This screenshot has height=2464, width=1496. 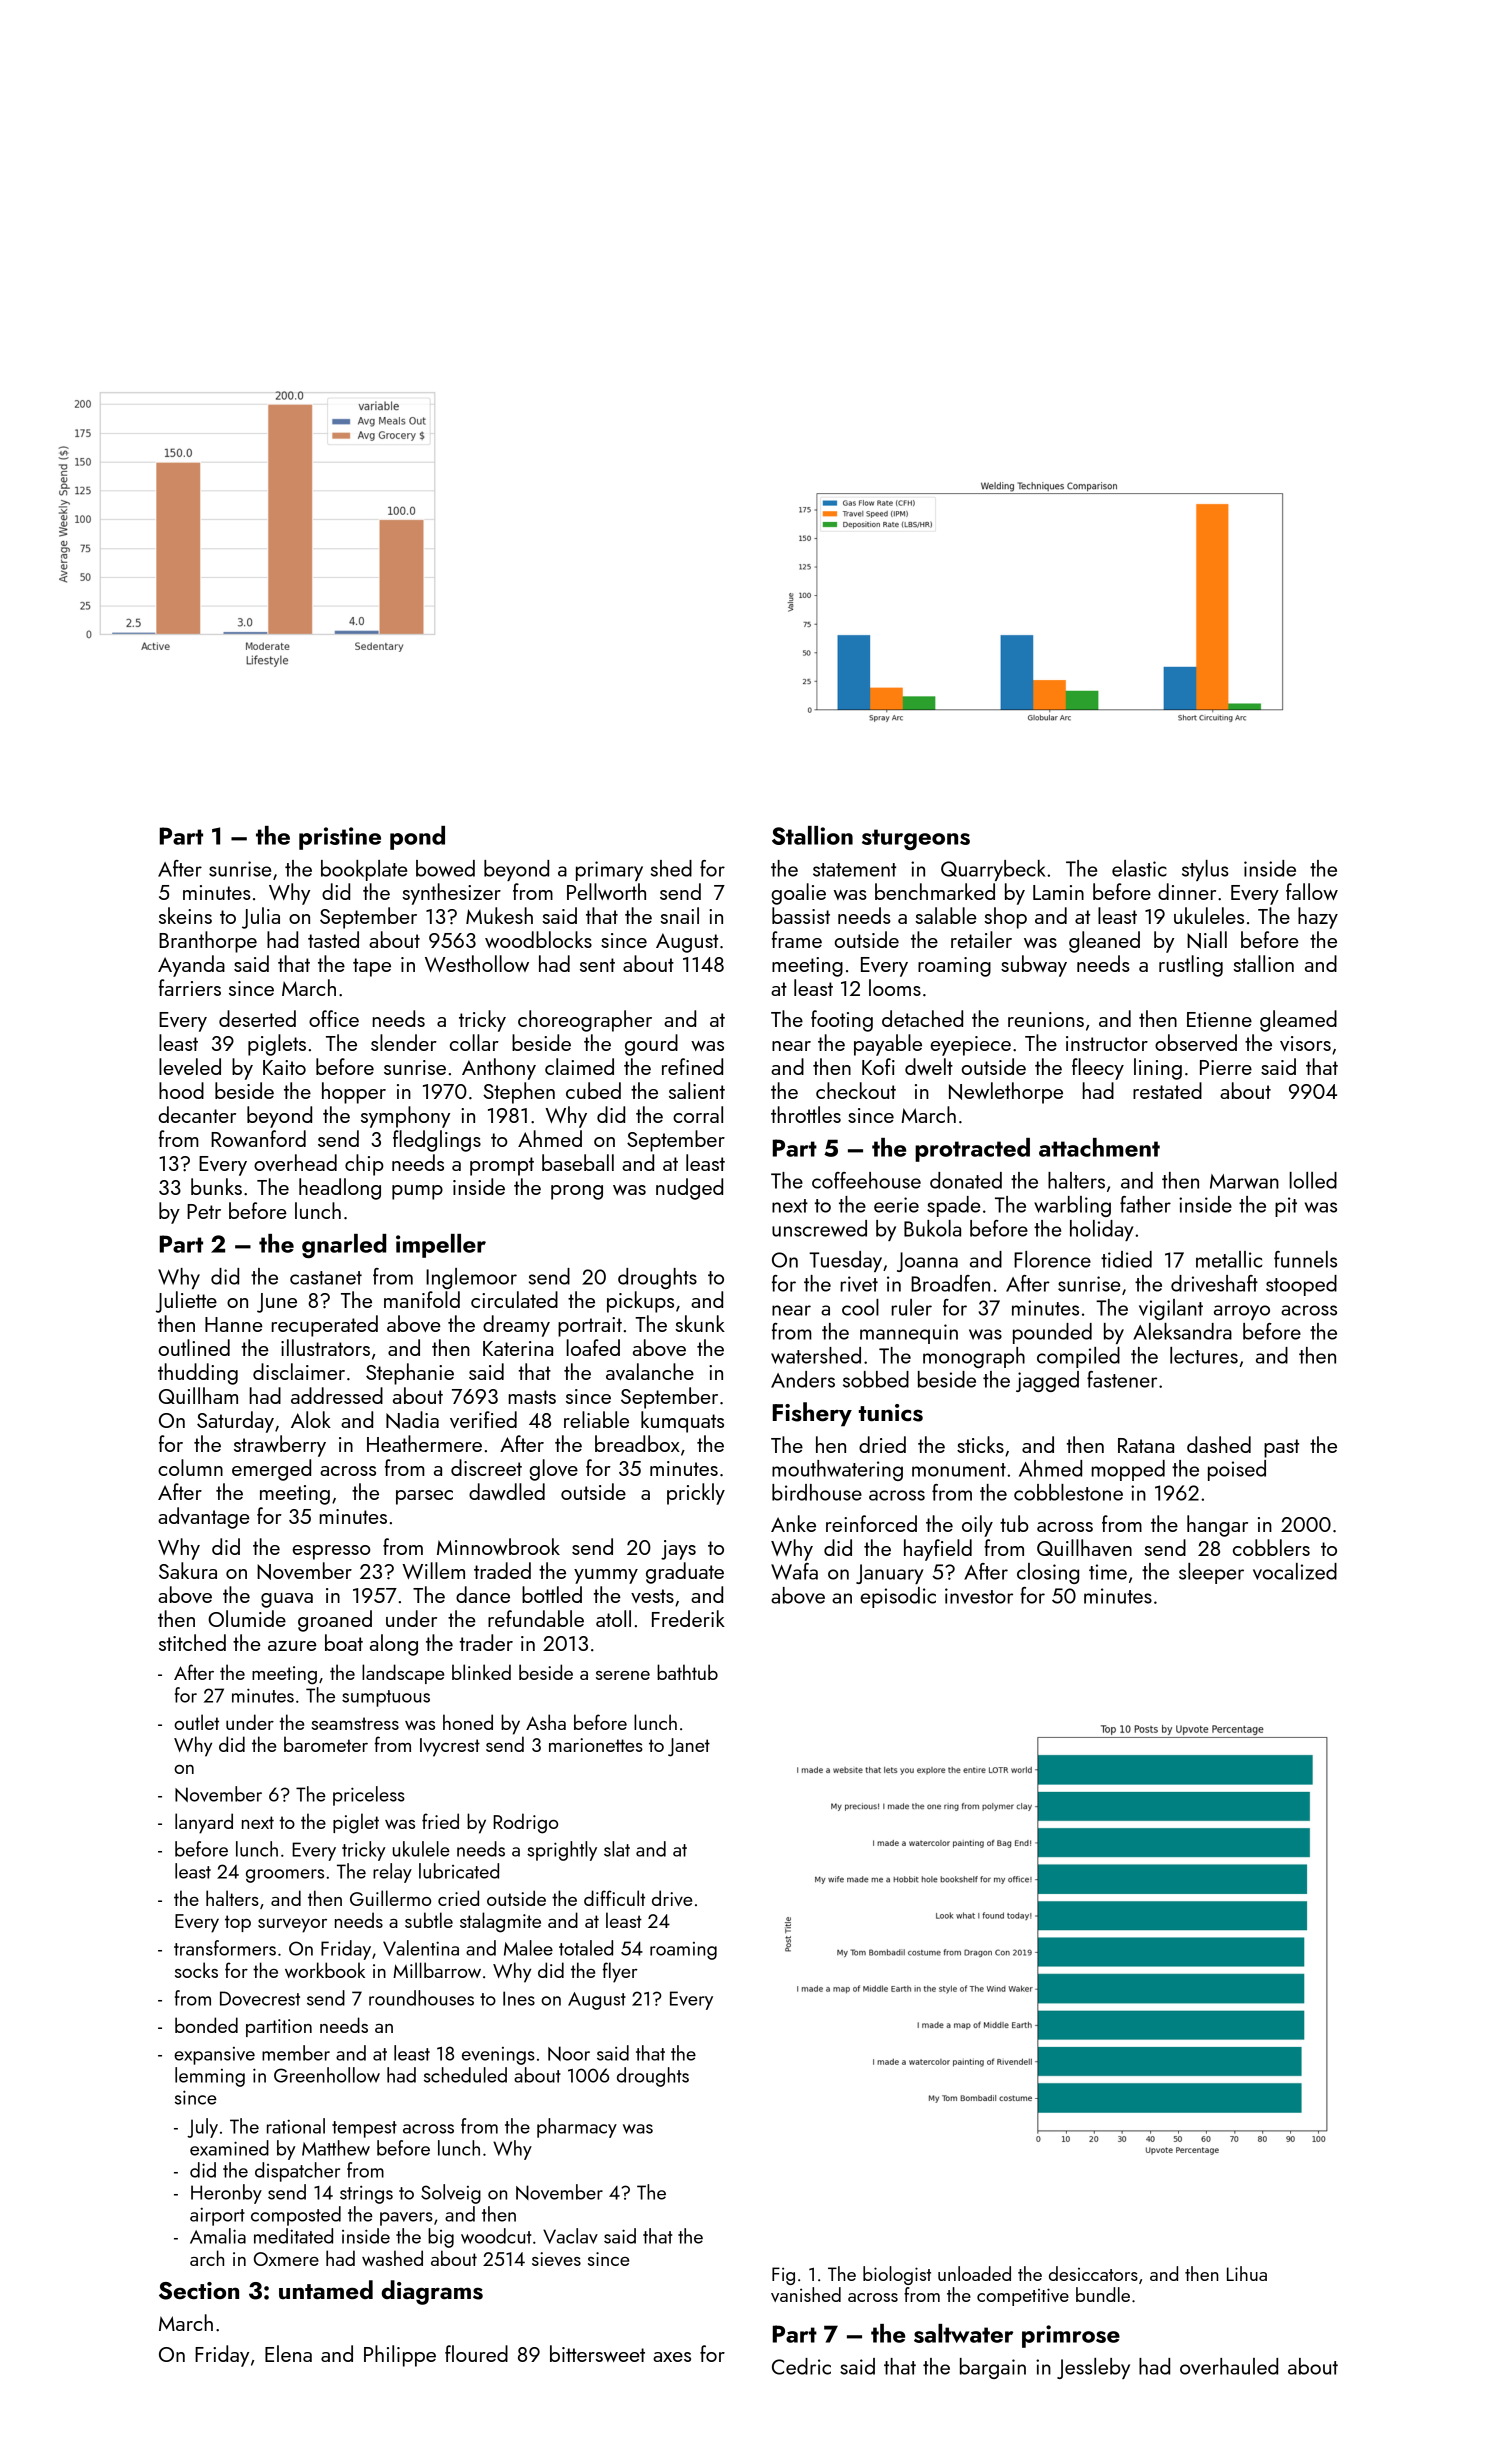 I want to click on totaled, so click(x=586, y=1948).
